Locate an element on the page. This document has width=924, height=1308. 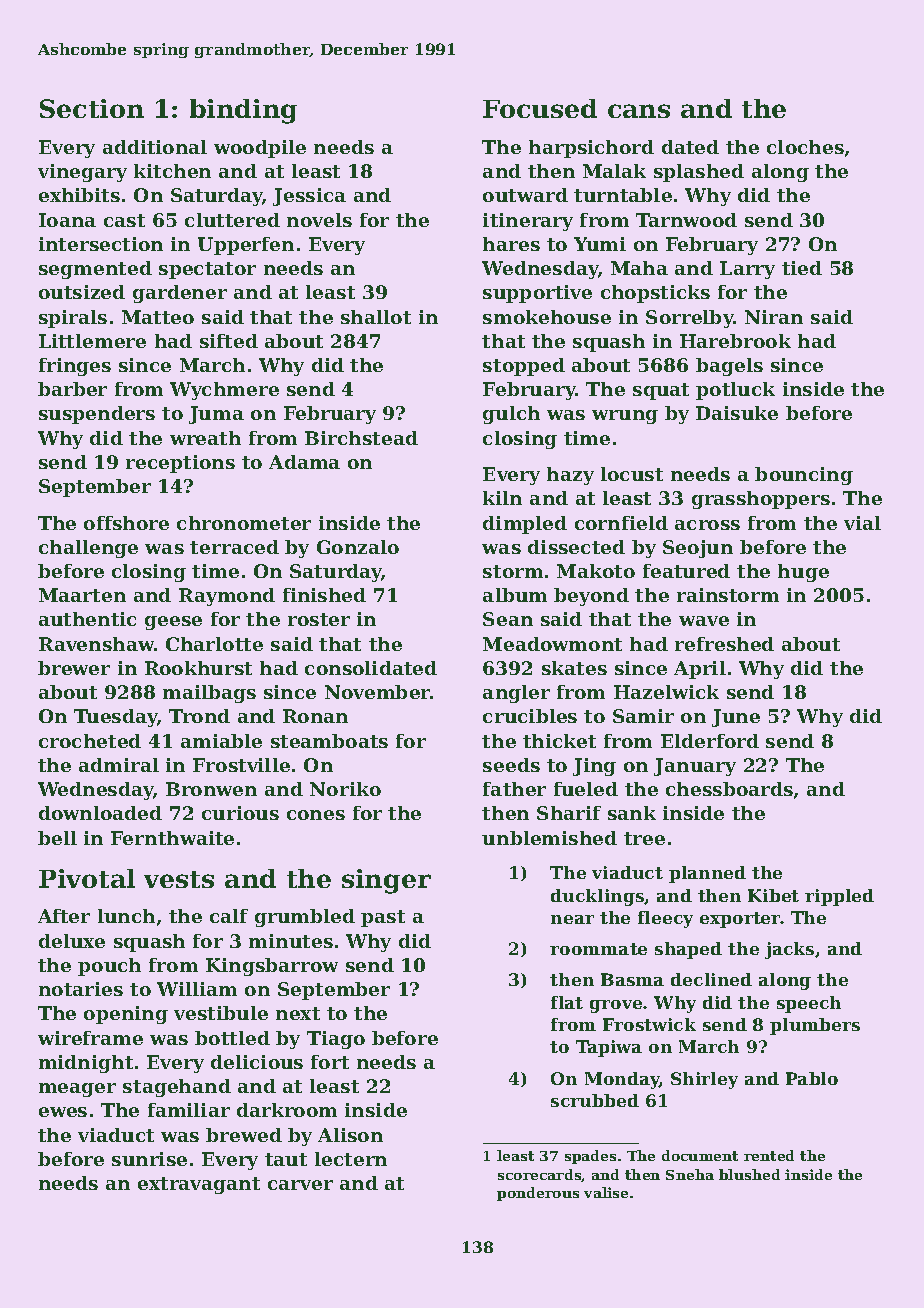
segmented is located at coordinates (95, 270).
